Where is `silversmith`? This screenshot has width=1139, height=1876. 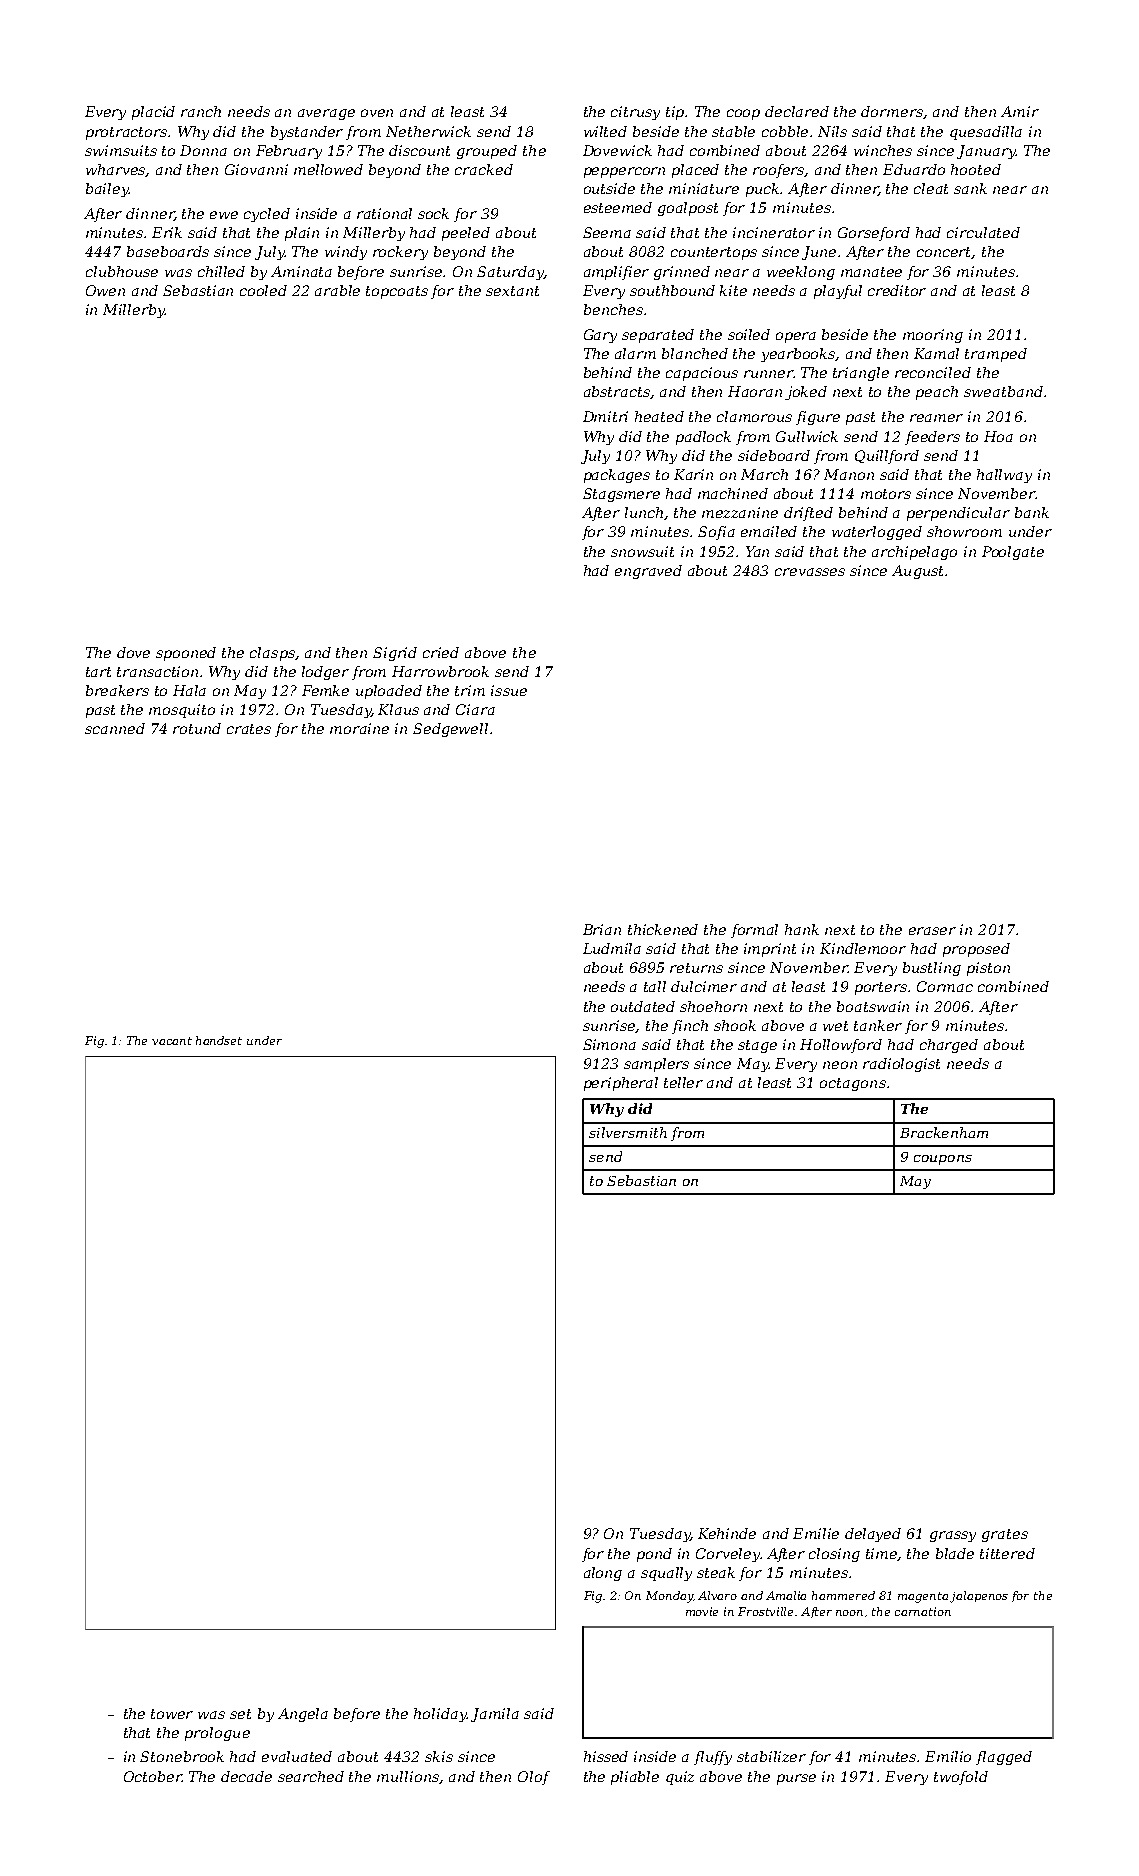 silversmith is located at coordinates (628, 1132).
